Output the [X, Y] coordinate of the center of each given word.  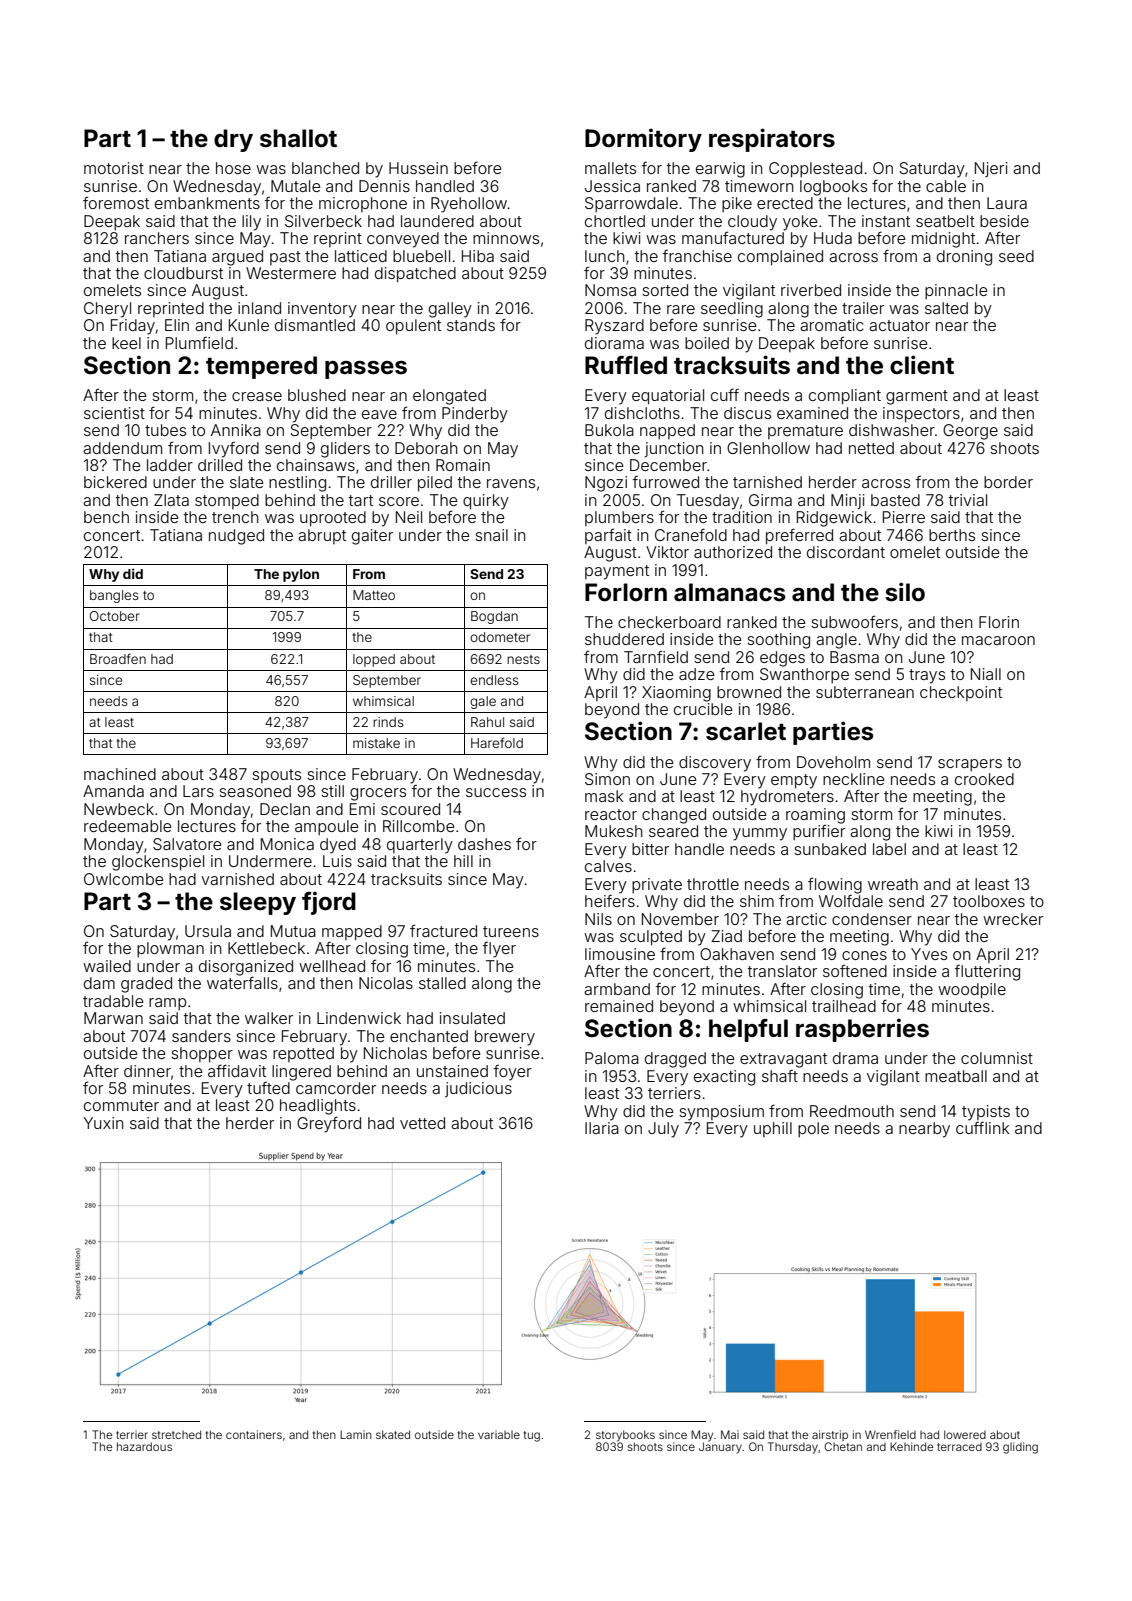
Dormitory [643, 140]
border [1008, 482]
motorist [114, 168]
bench [106, 517]
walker [269, 1018]
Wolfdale [851, 901]
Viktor [667, 552]
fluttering [987, 973]
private [657, 885]
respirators [772, 140]
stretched [176, 1434]
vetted [422, 1123]
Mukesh [614, 831]
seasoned [255, 791]
